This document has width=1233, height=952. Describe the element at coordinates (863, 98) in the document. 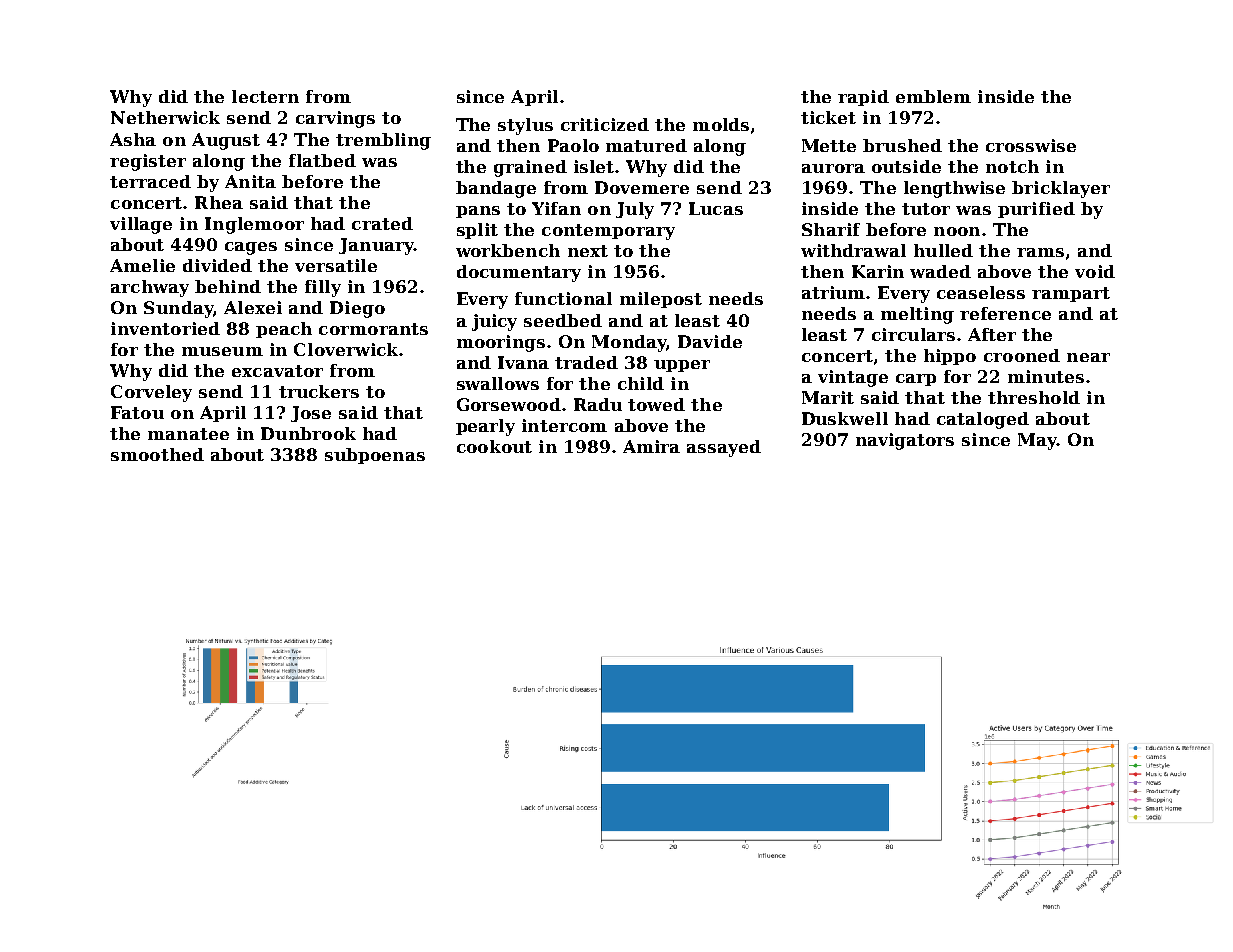

I see `rapid` at that location.
